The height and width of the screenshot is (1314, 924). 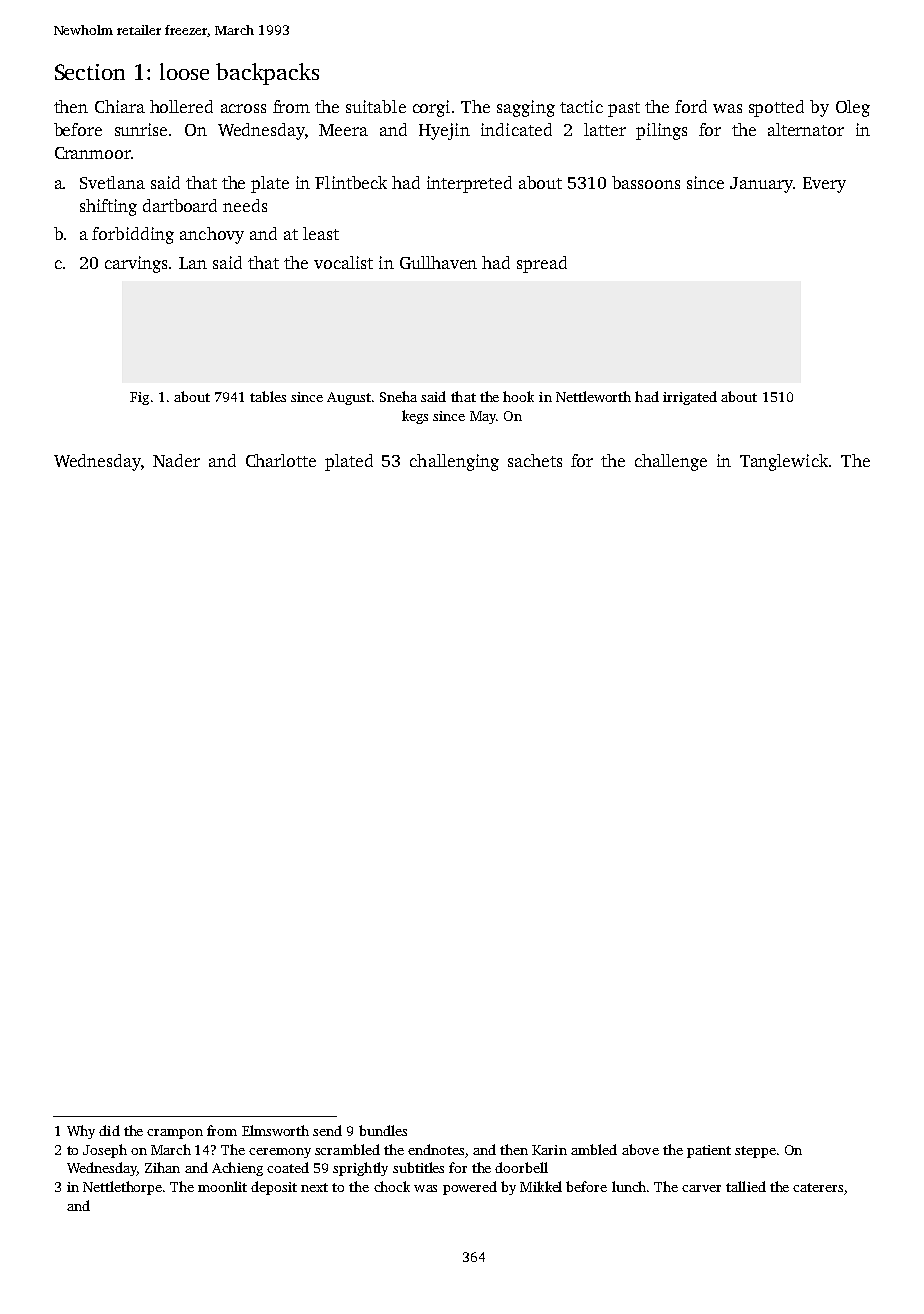 I want to click on hook, so click(x=518, y=396).
